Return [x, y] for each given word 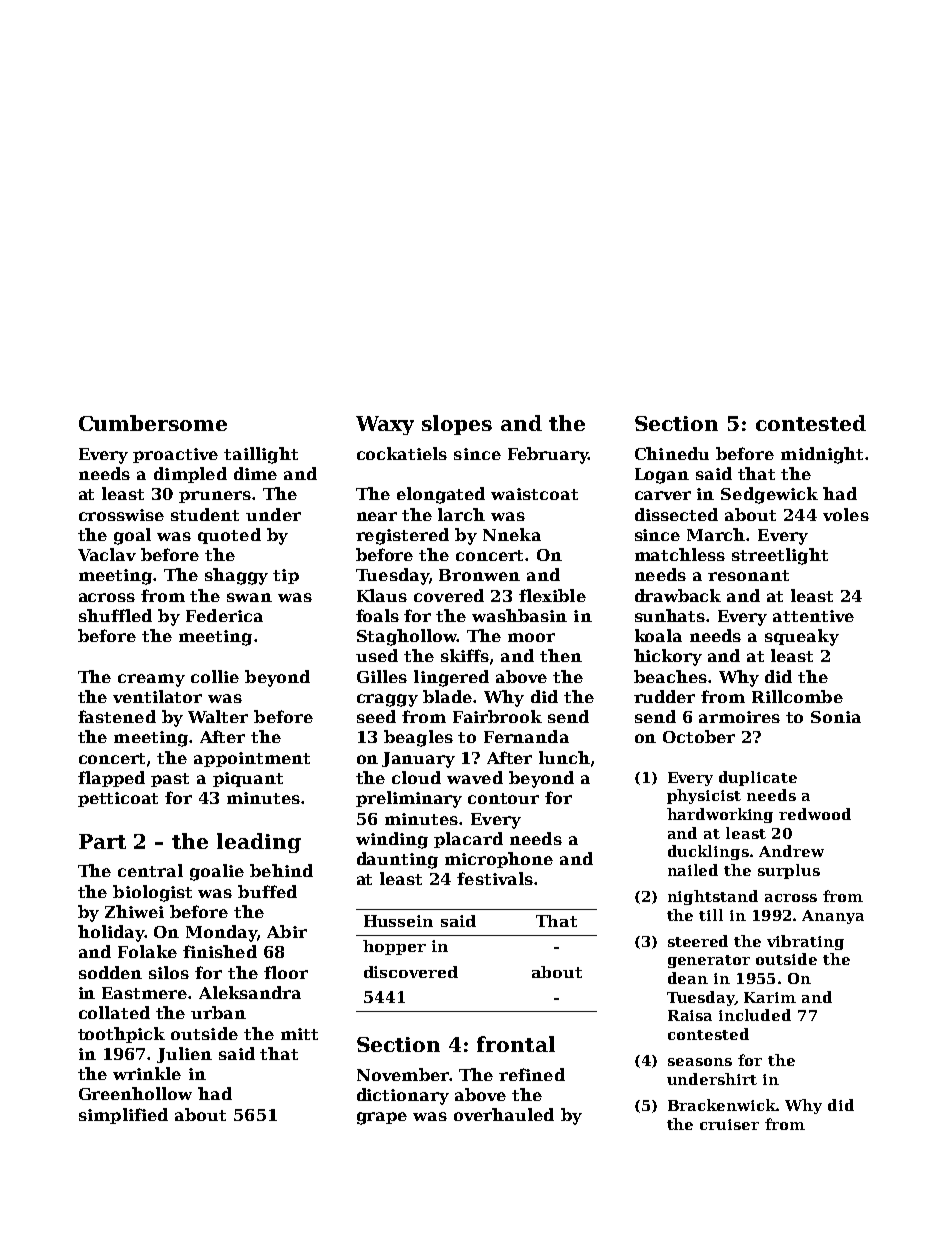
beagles [418, 738]
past [170, 780]
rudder [664, 696]
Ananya [833, 917]
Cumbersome [153, 423]
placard [468, 840]
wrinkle [147, 1073]
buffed [267, 891]
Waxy [385, 425]
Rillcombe [797, 696]
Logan [662, 476]
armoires [739, 717]
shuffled [115, 615]
